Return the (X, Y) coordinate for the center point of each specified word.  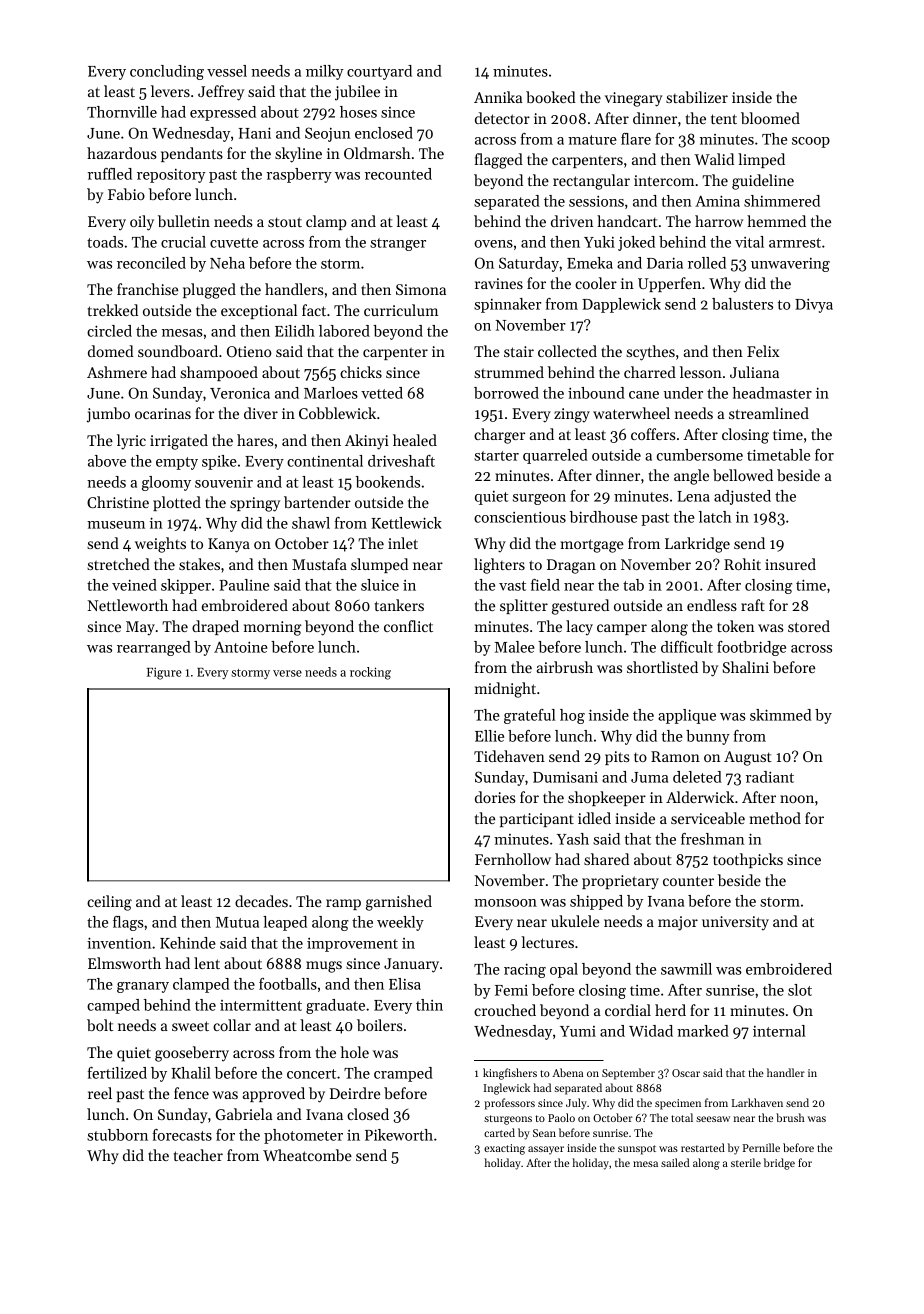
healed (415, 440)
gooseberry (192, 1054)
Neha (227, 263)
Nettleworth (127, 605)
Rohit (742, 564)
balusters (742, 304)
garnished (399, 903)
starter (496, 456)
